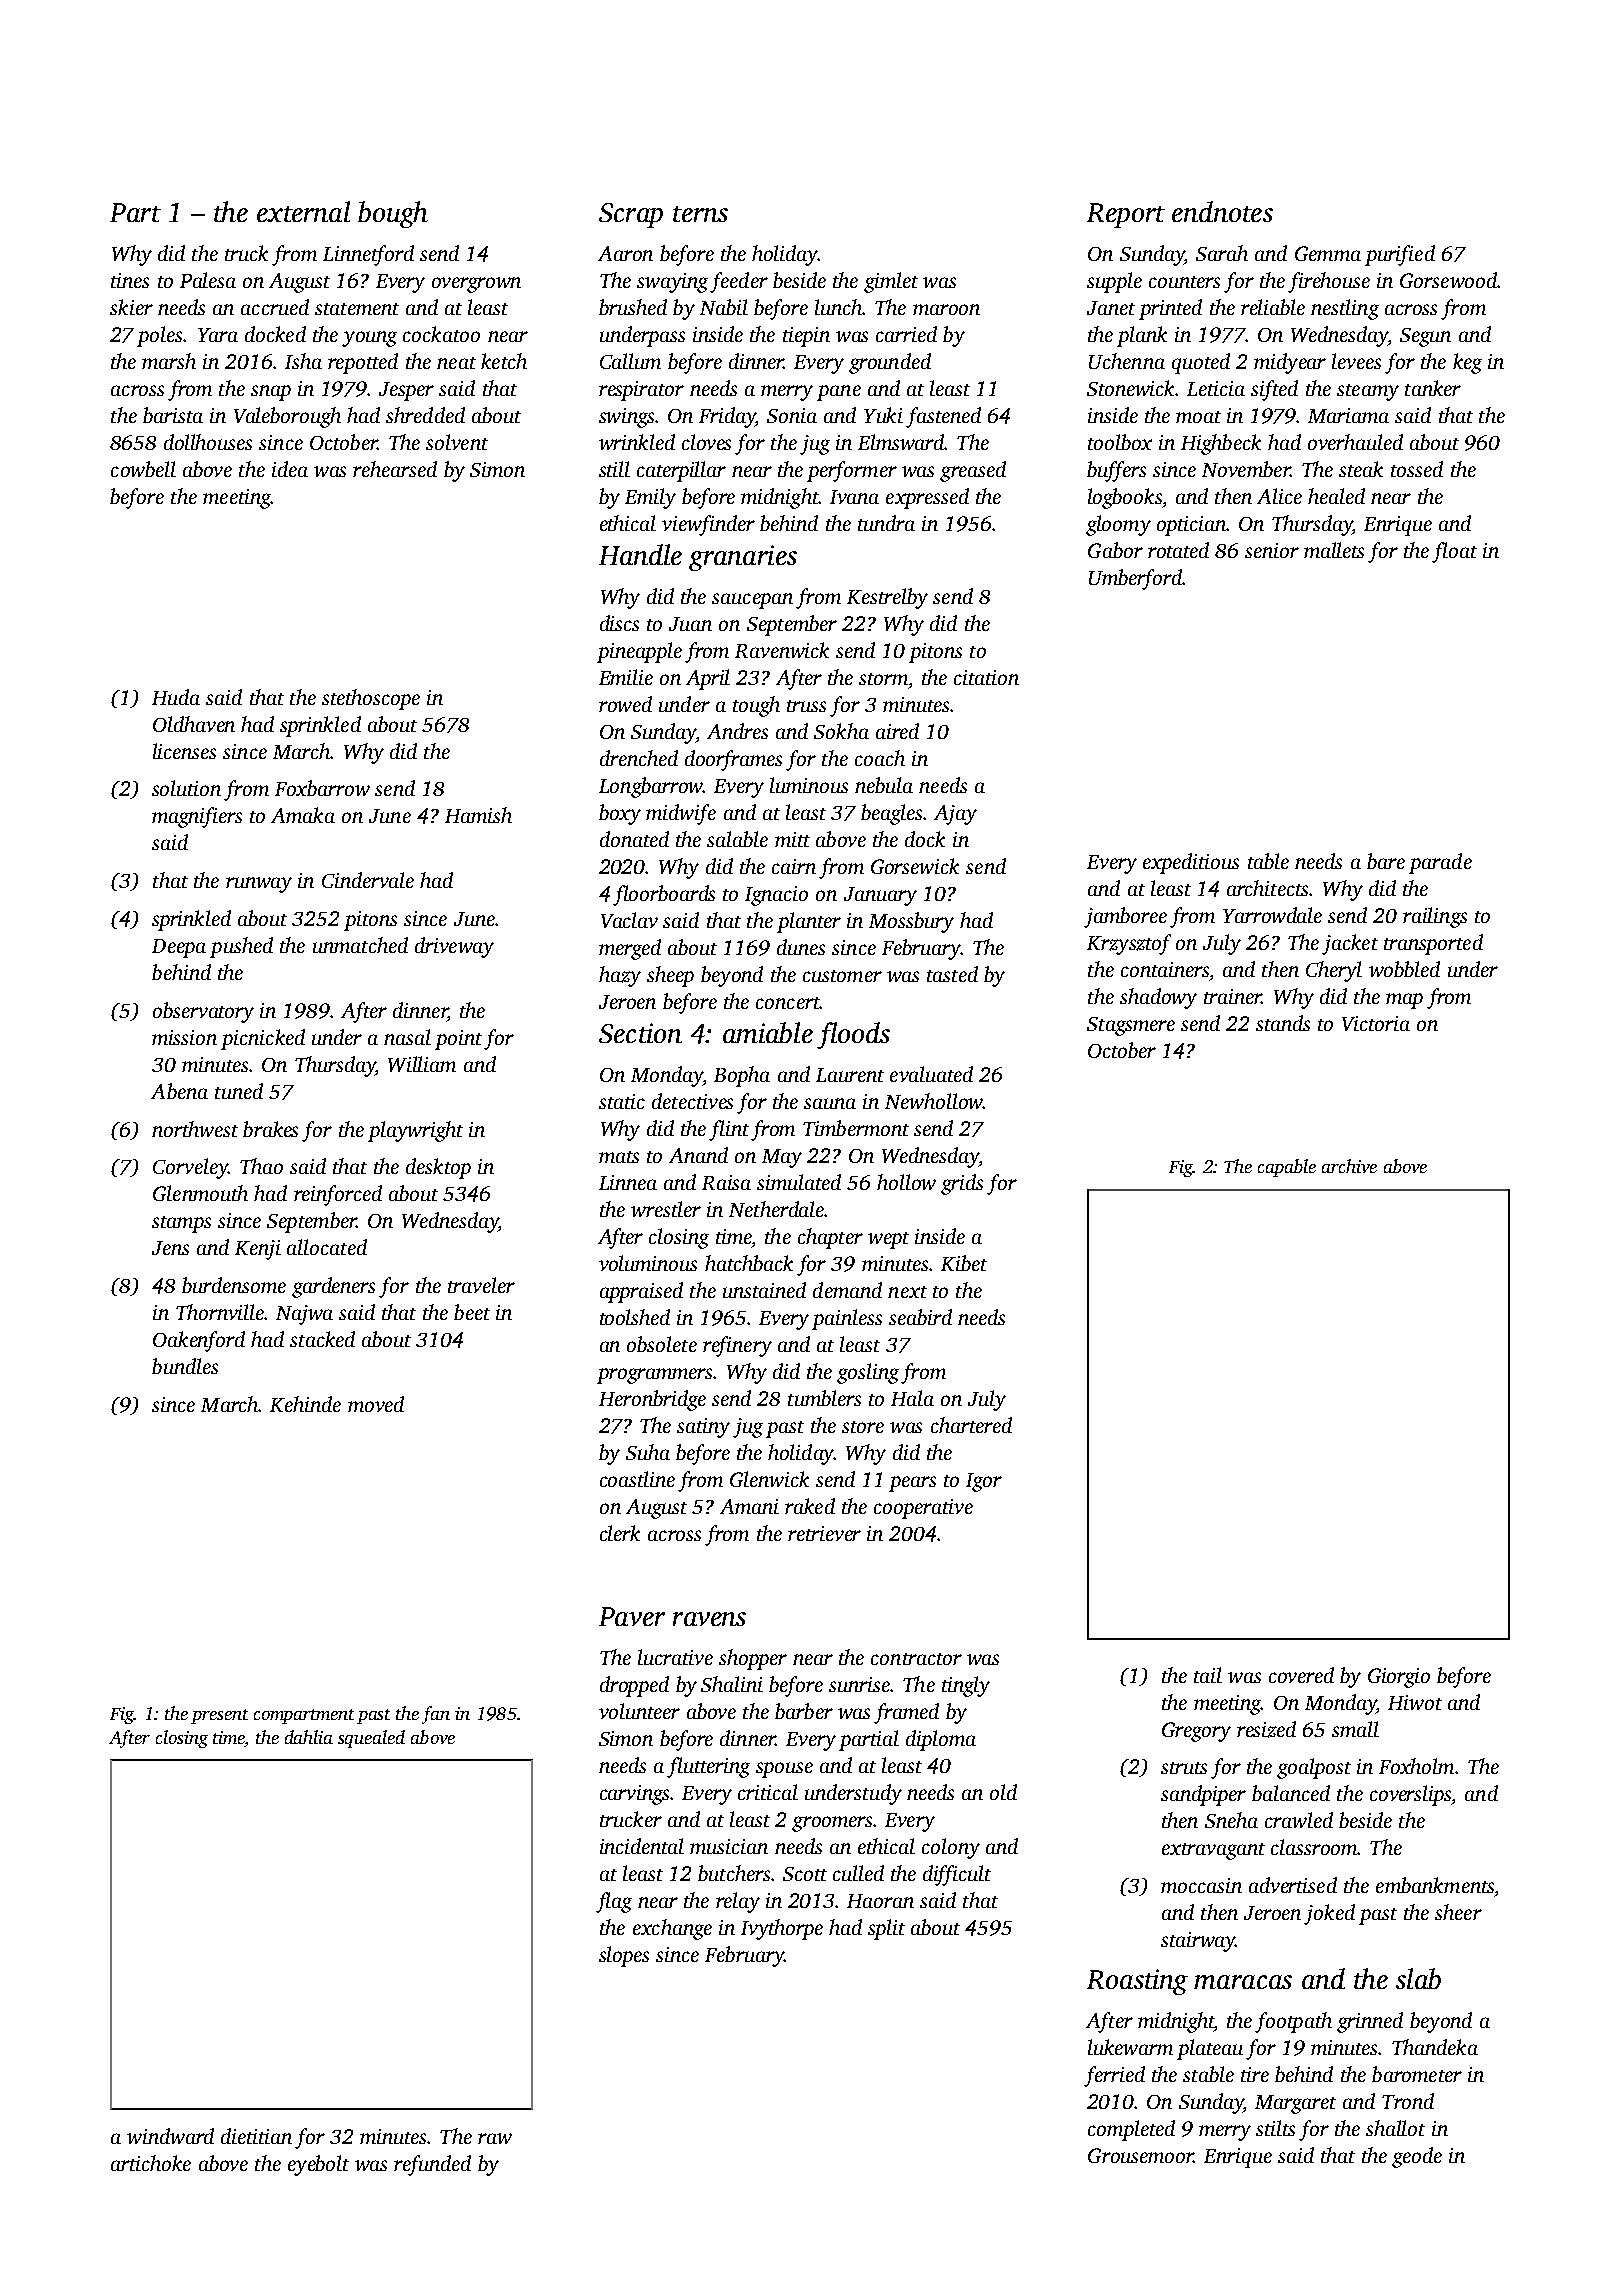 The image size is (1620, 2292). I want to click on hatchback, so click(749, 1263).
